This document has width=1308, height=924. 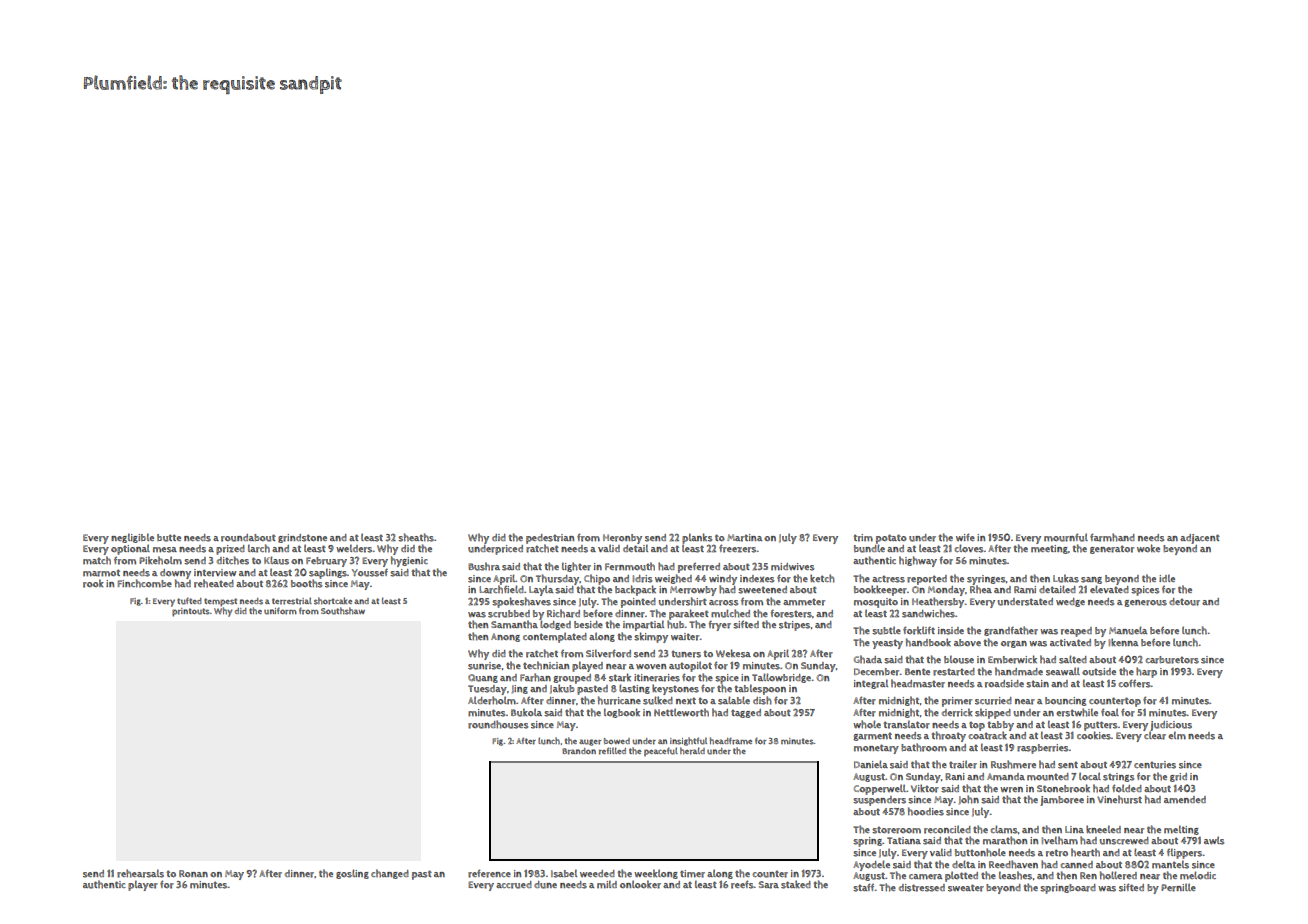 What do you see at coordinates (768, 885) in the document?
I see `Sara` at bounding box center [768, 885].
